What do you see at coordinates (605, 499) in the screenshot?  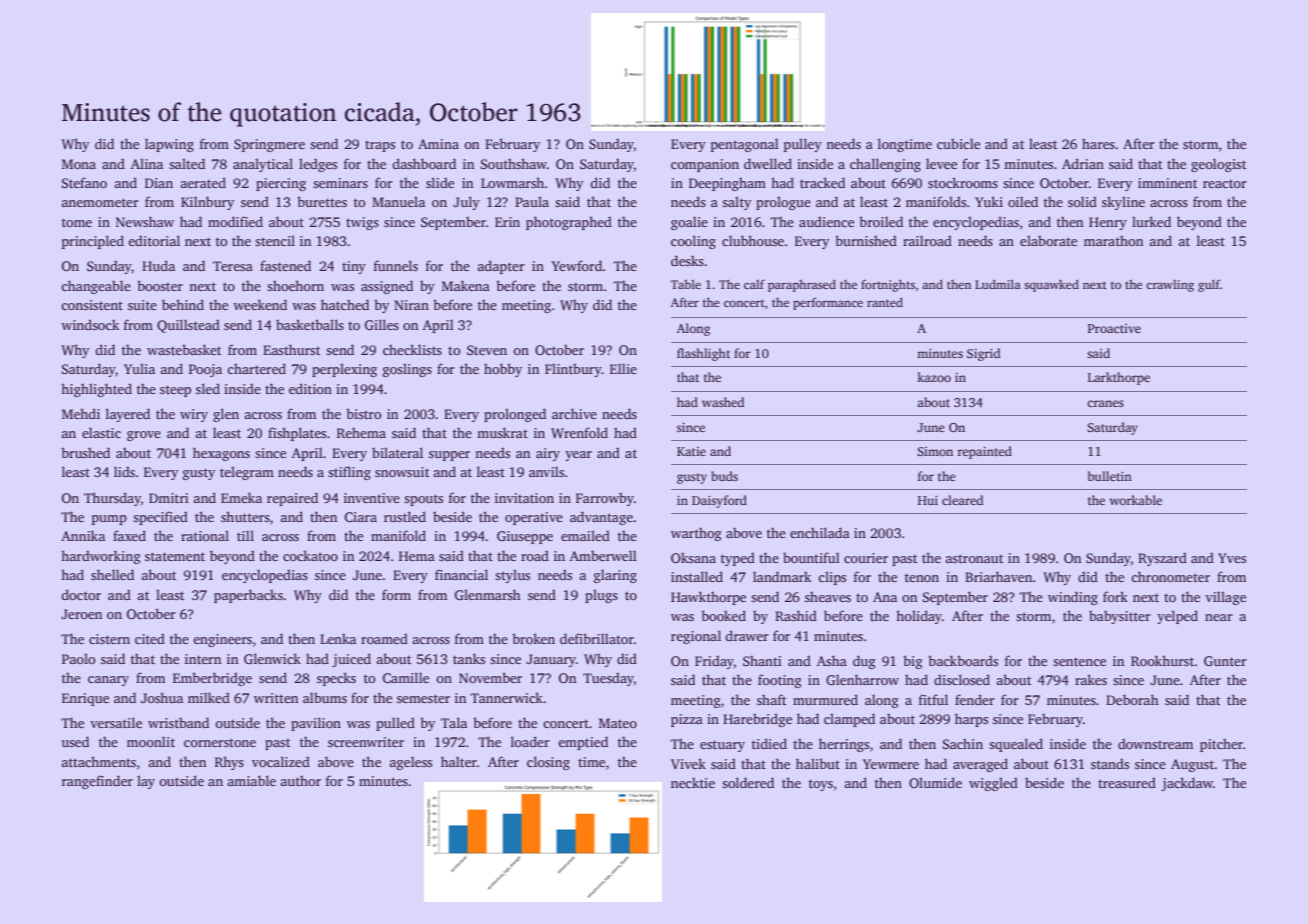 I see `Farrowby` at bounding box center [605, 499].
